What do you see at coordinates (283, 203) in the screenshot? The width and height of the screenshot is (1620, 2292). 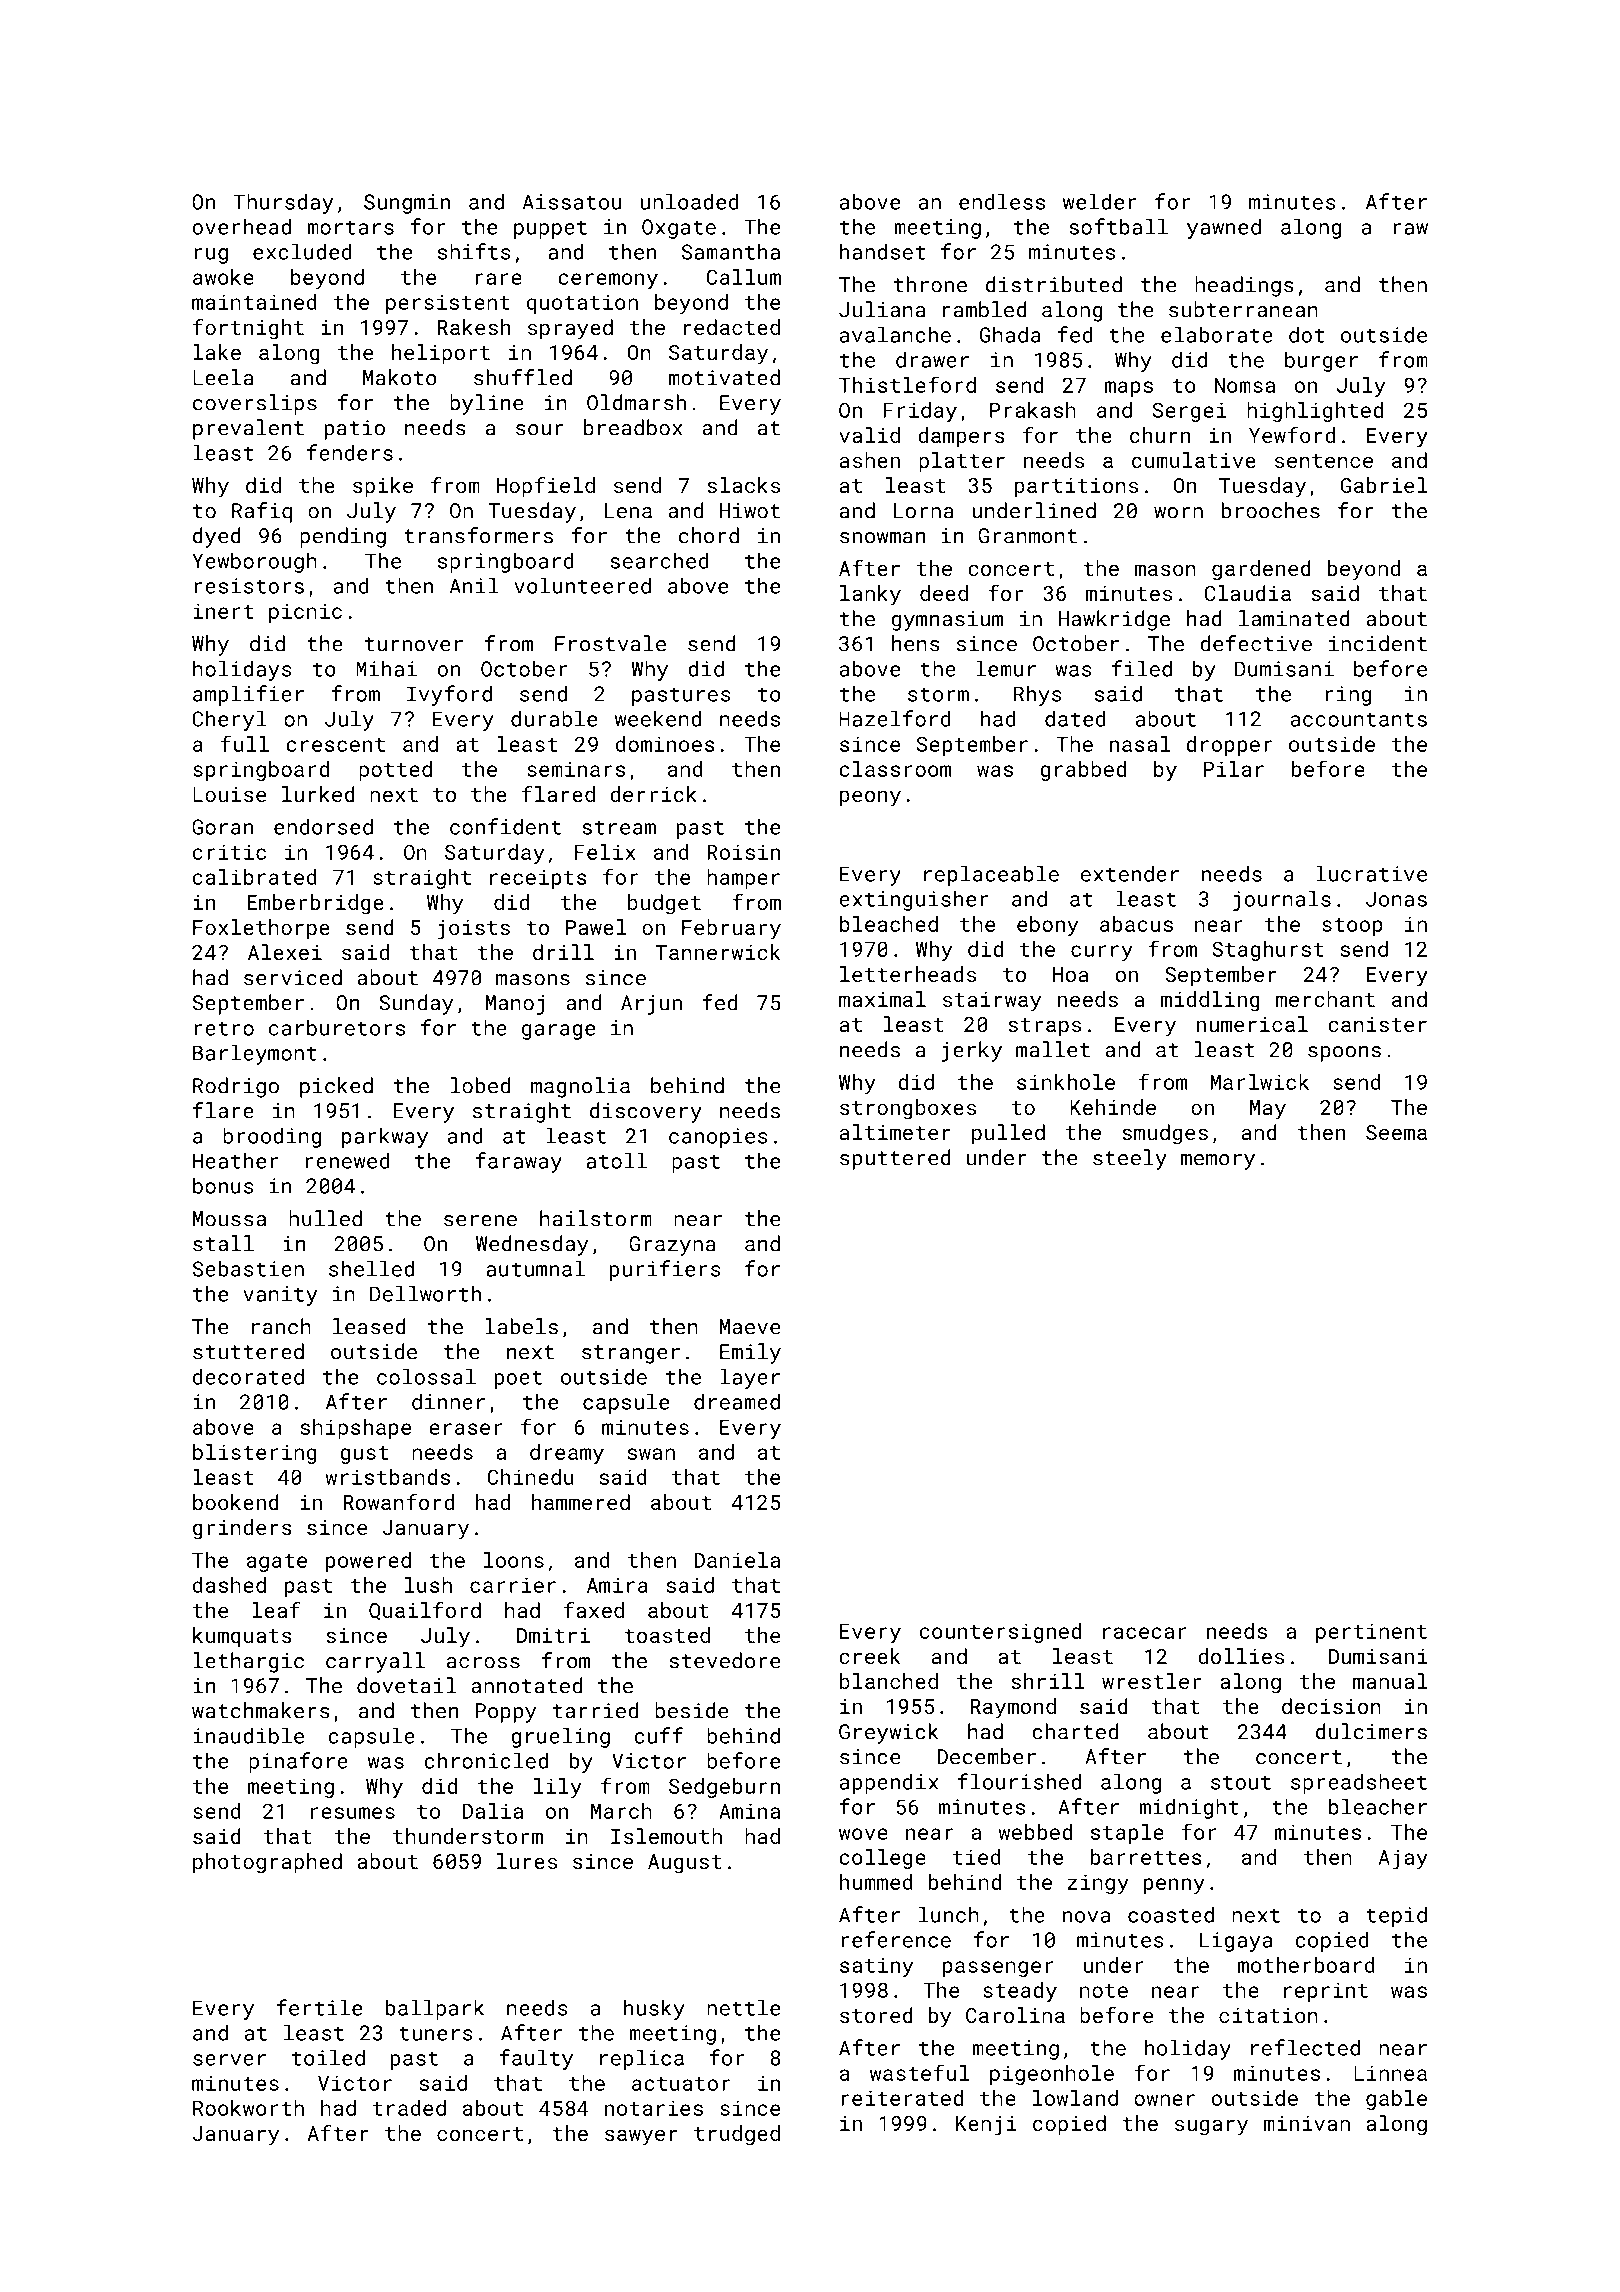 I see `Thursday` at bounding box center [283, 203].
